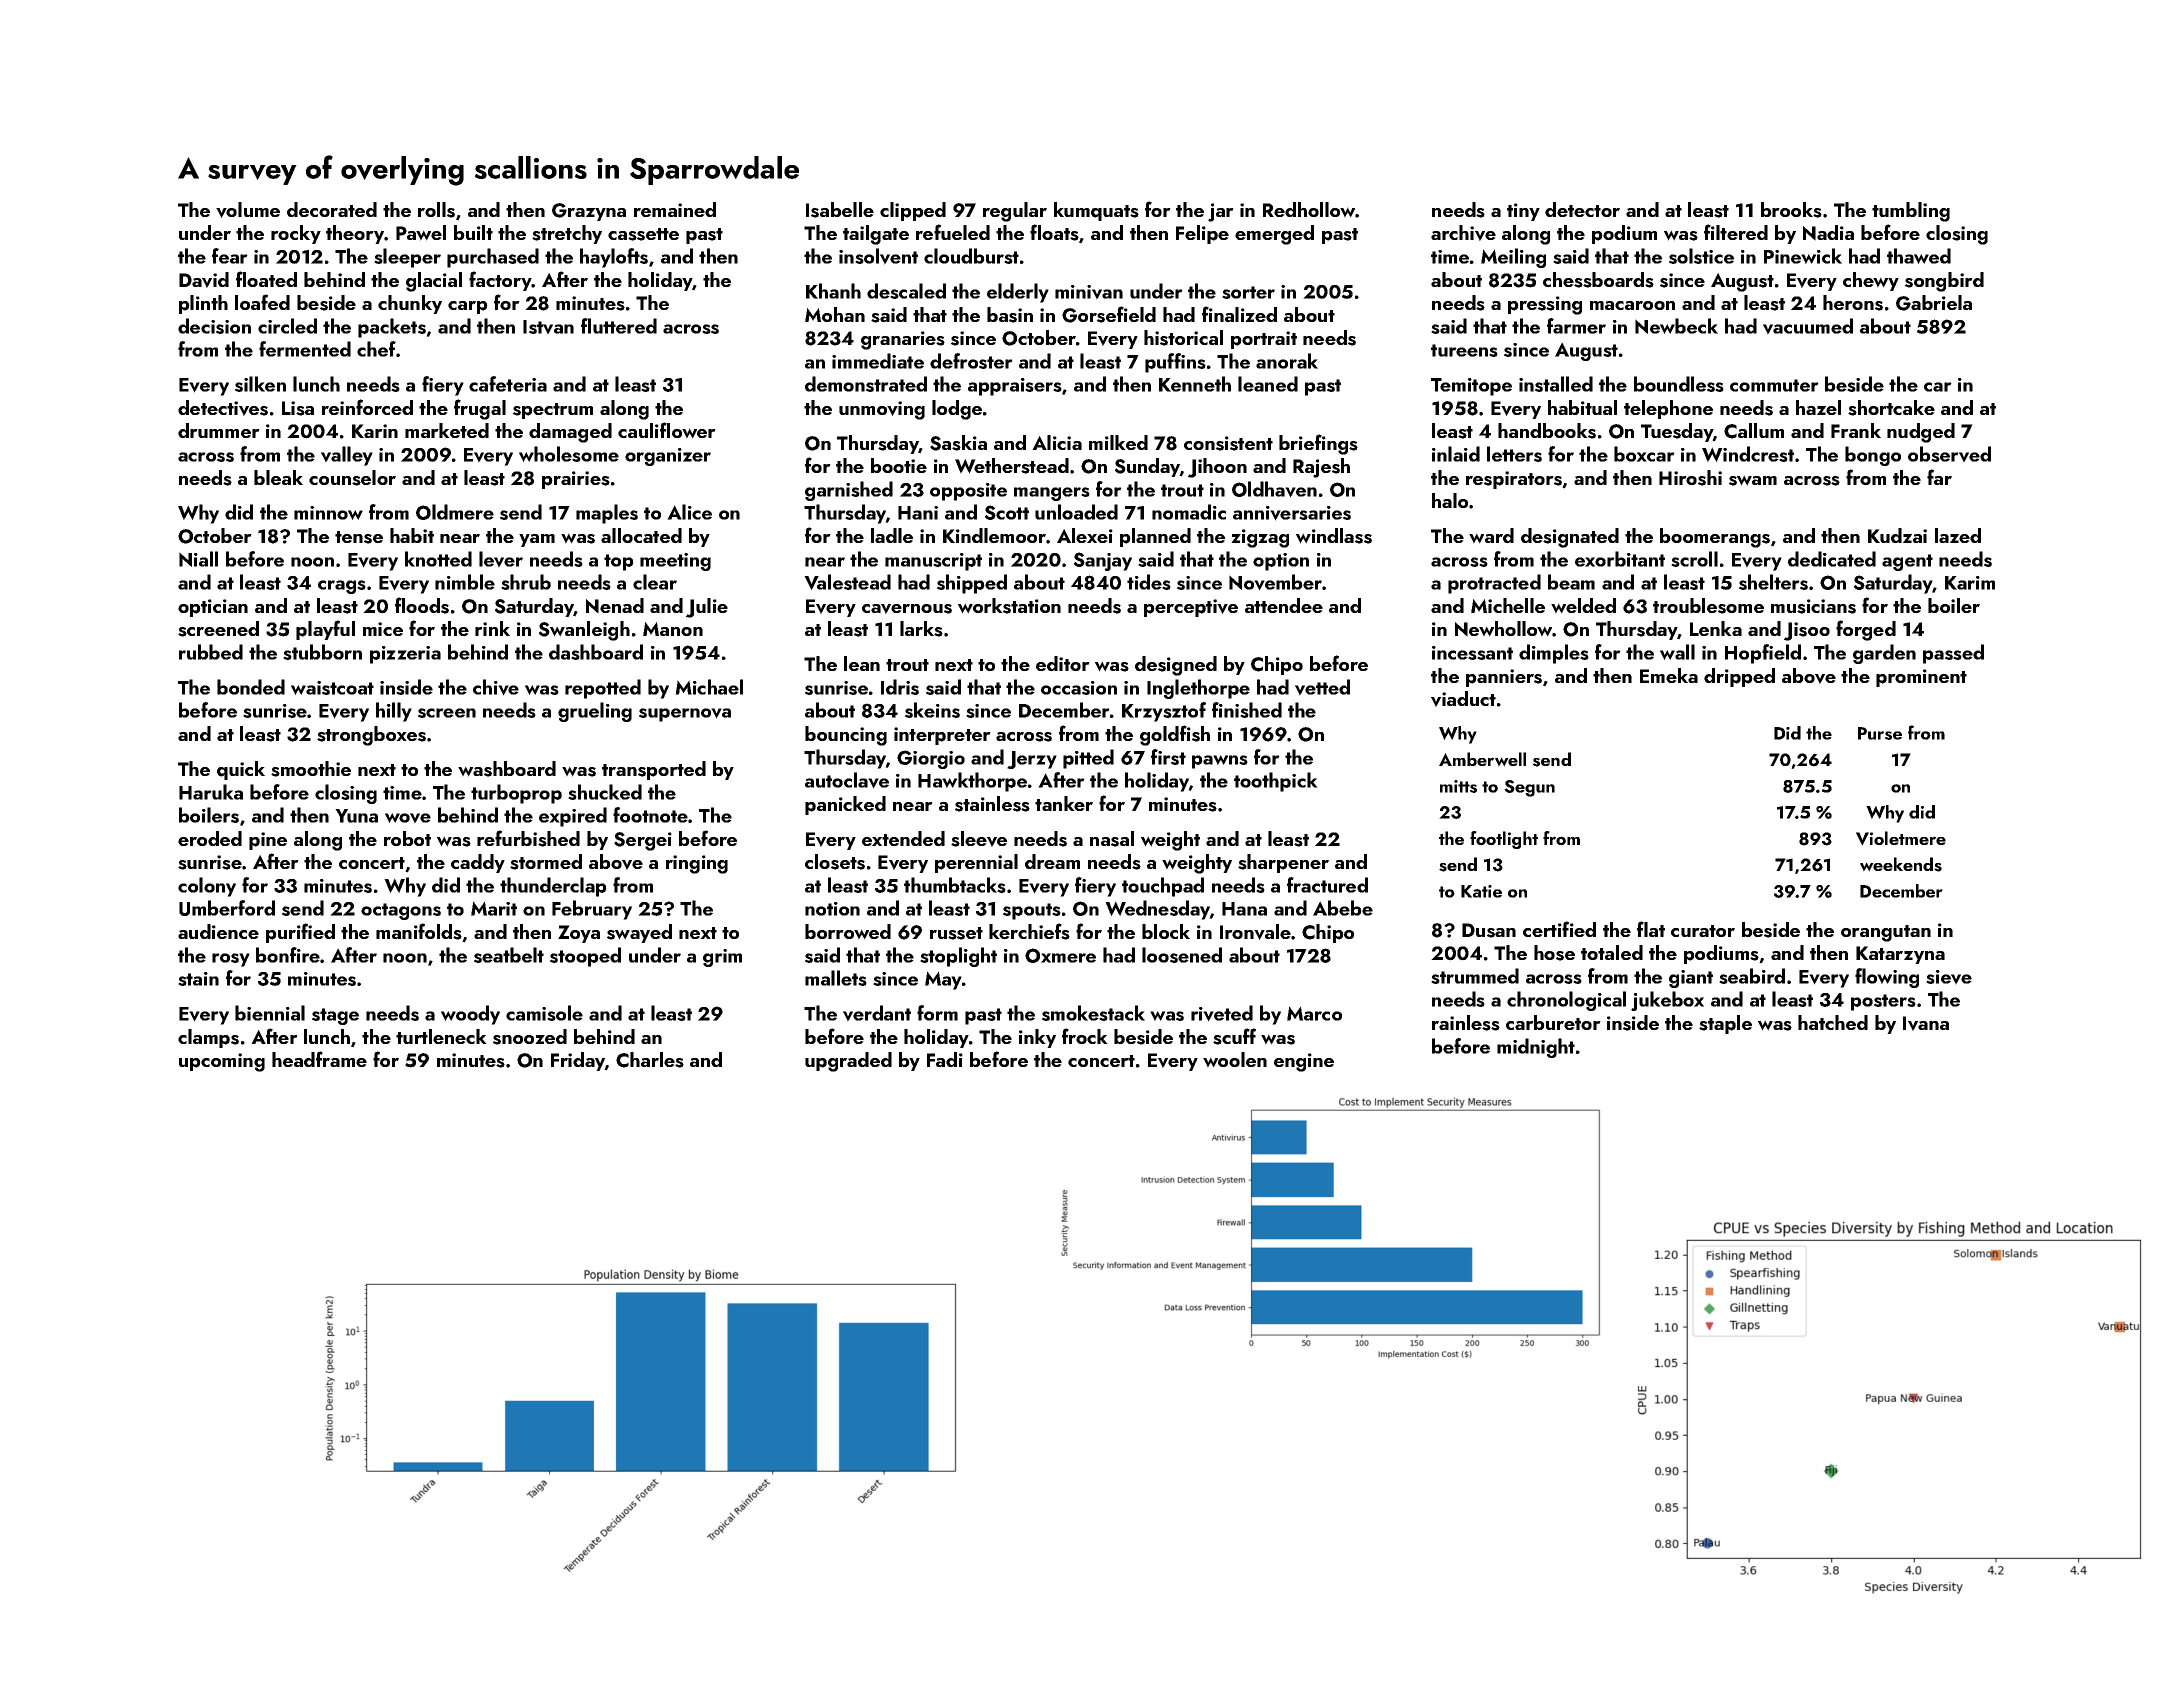 This screenshot has width=2178, height=1683. I want to click on remained, so click(675, 209).
